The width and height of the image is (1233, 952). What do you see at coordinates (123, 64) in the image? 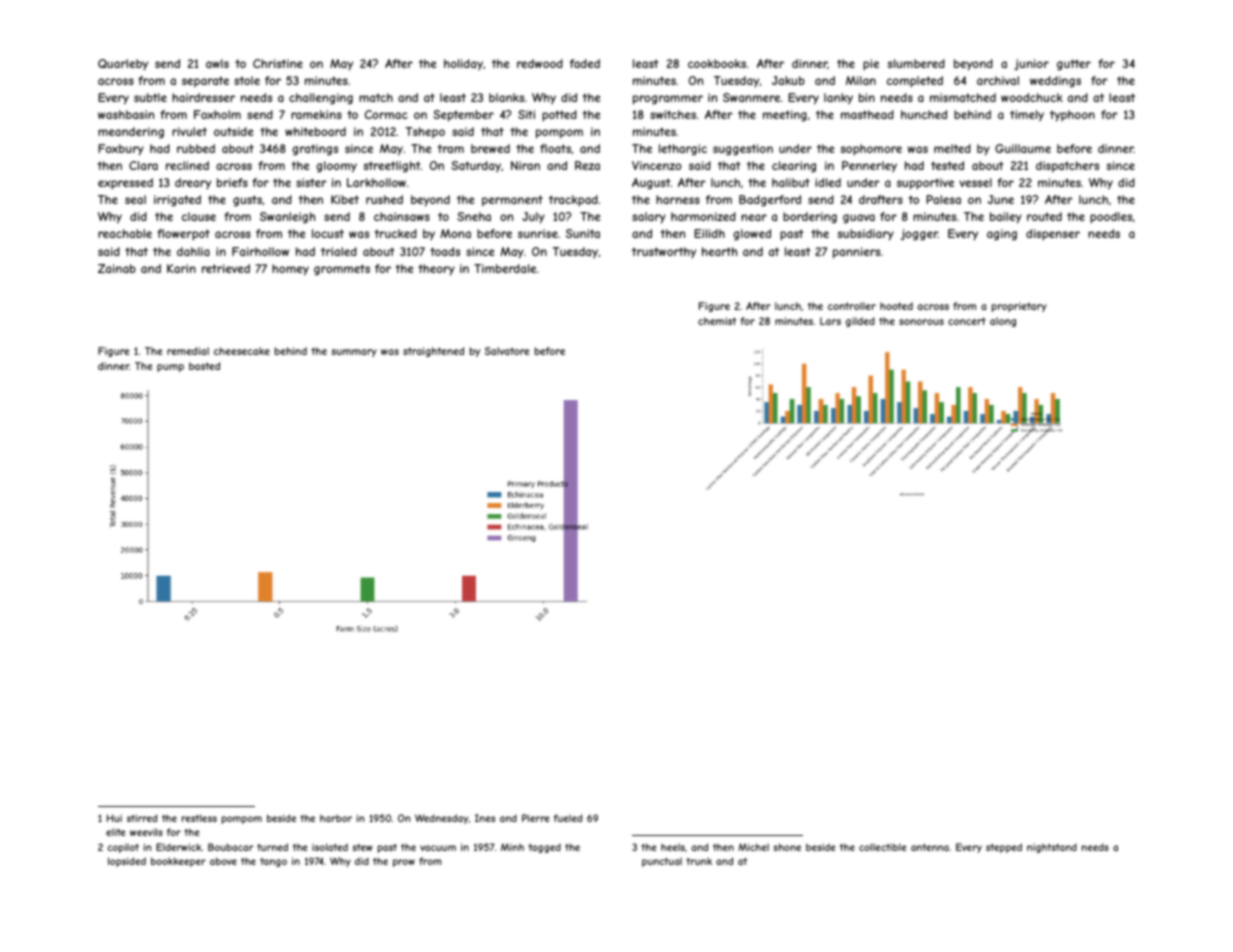
I see `Quarleby` at bounding box center [123, 64].
